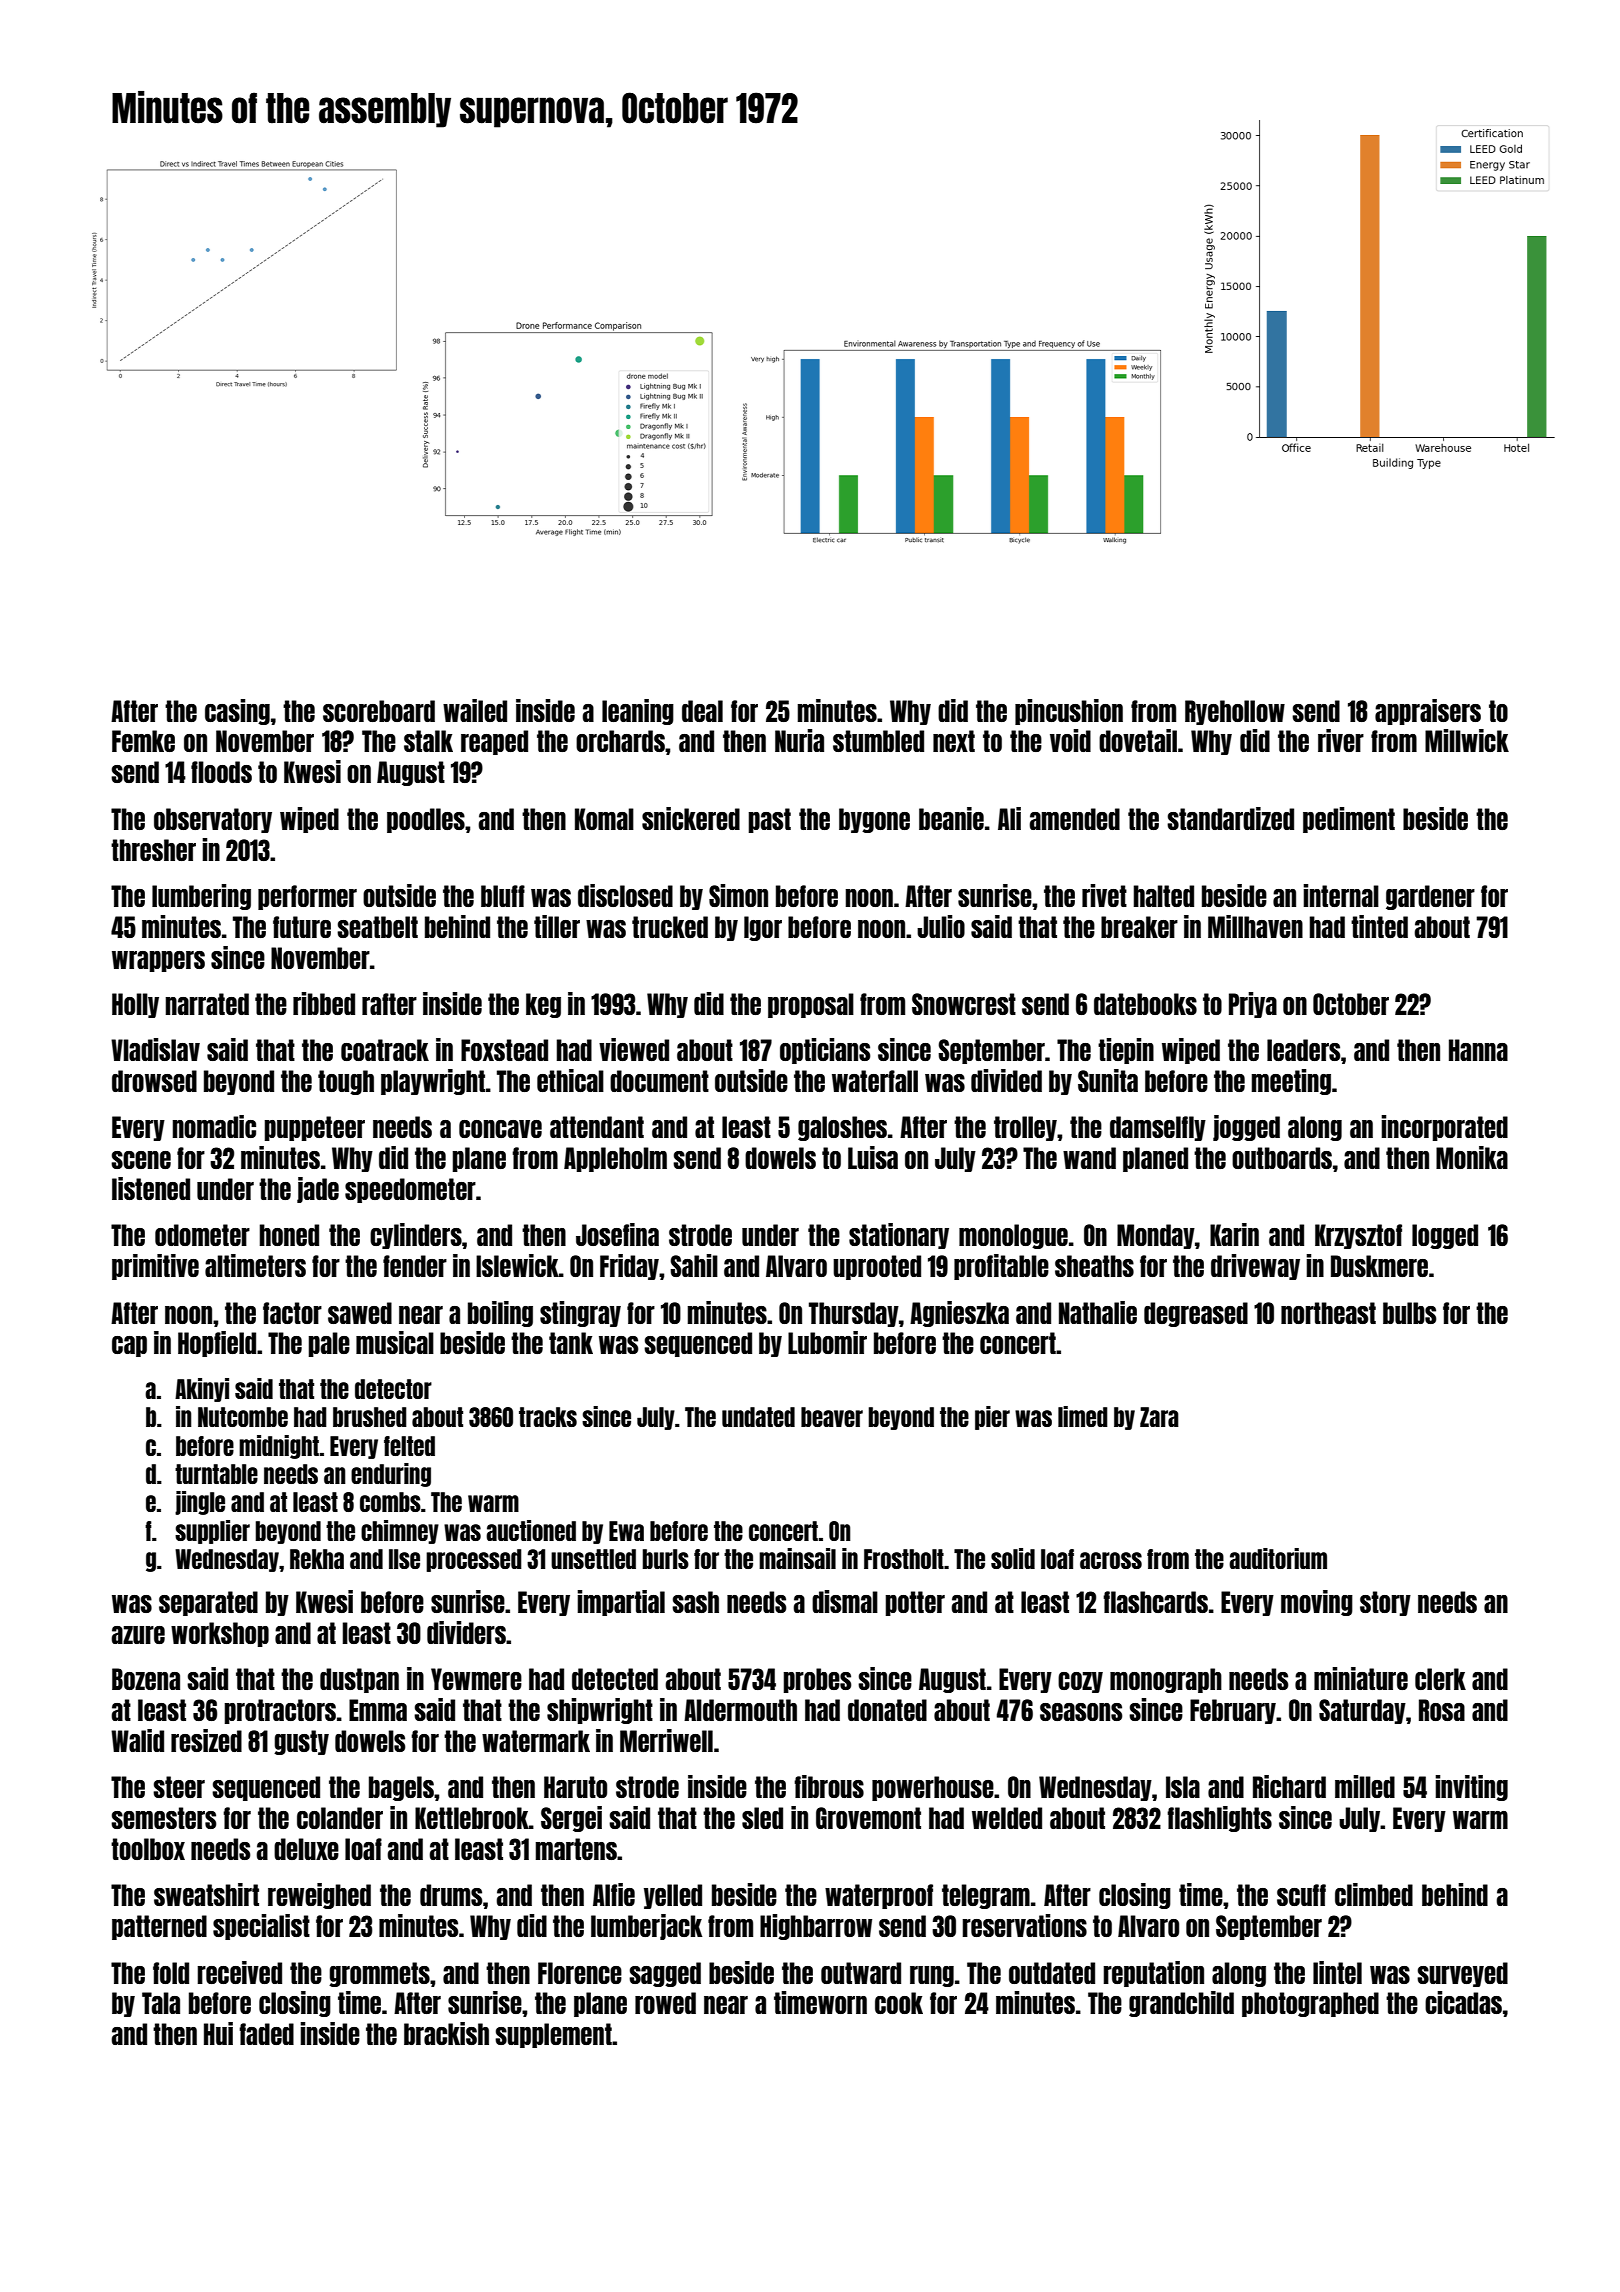  What do you see at coordinates (324, 1003) in the screenshot?
I see `ribbed` at bounding box center [324, 1003].
